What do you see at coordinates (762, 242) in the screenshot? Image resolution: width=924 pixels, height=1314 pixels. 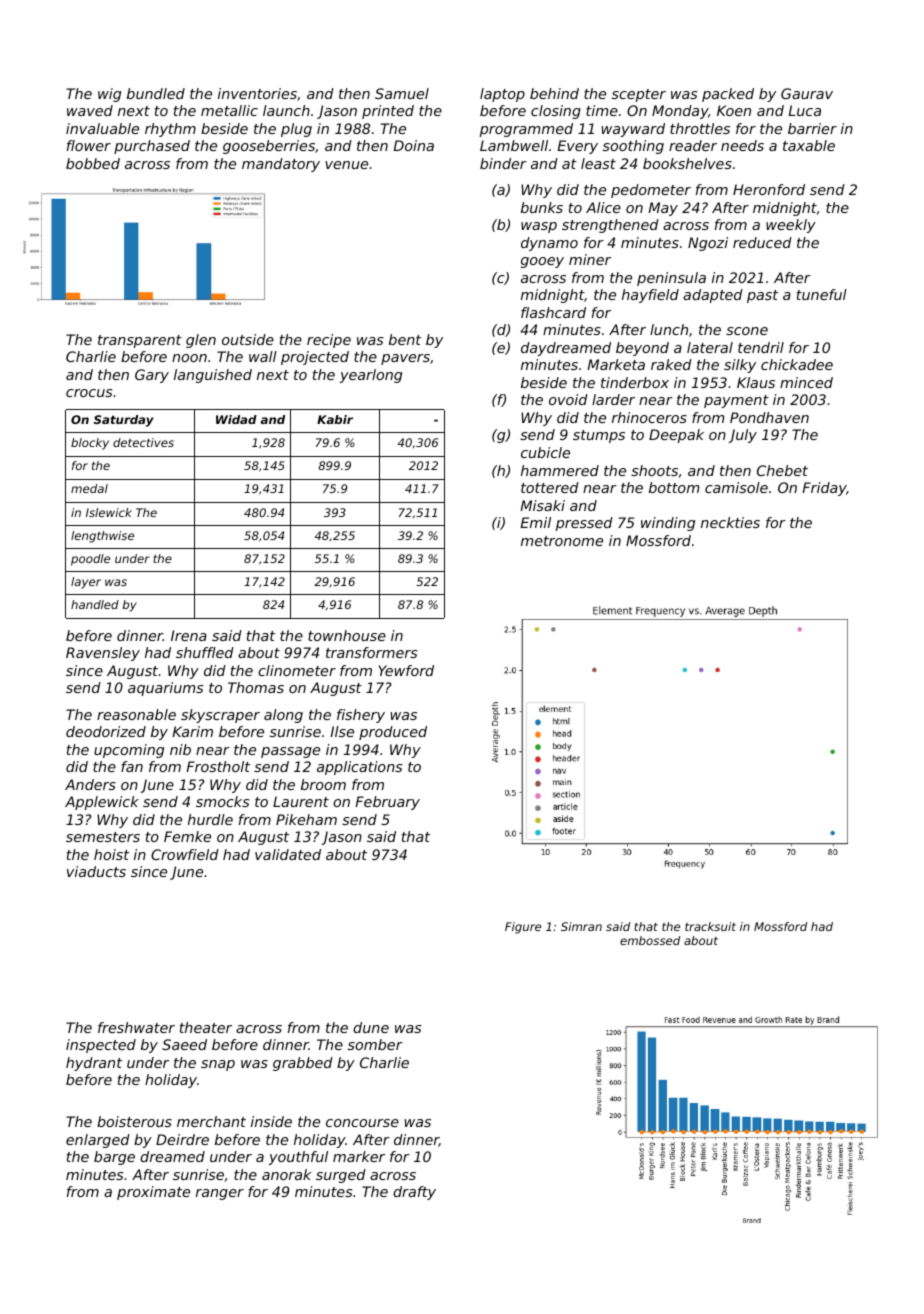 I see `reduced` at bounding box center [762, 242].
